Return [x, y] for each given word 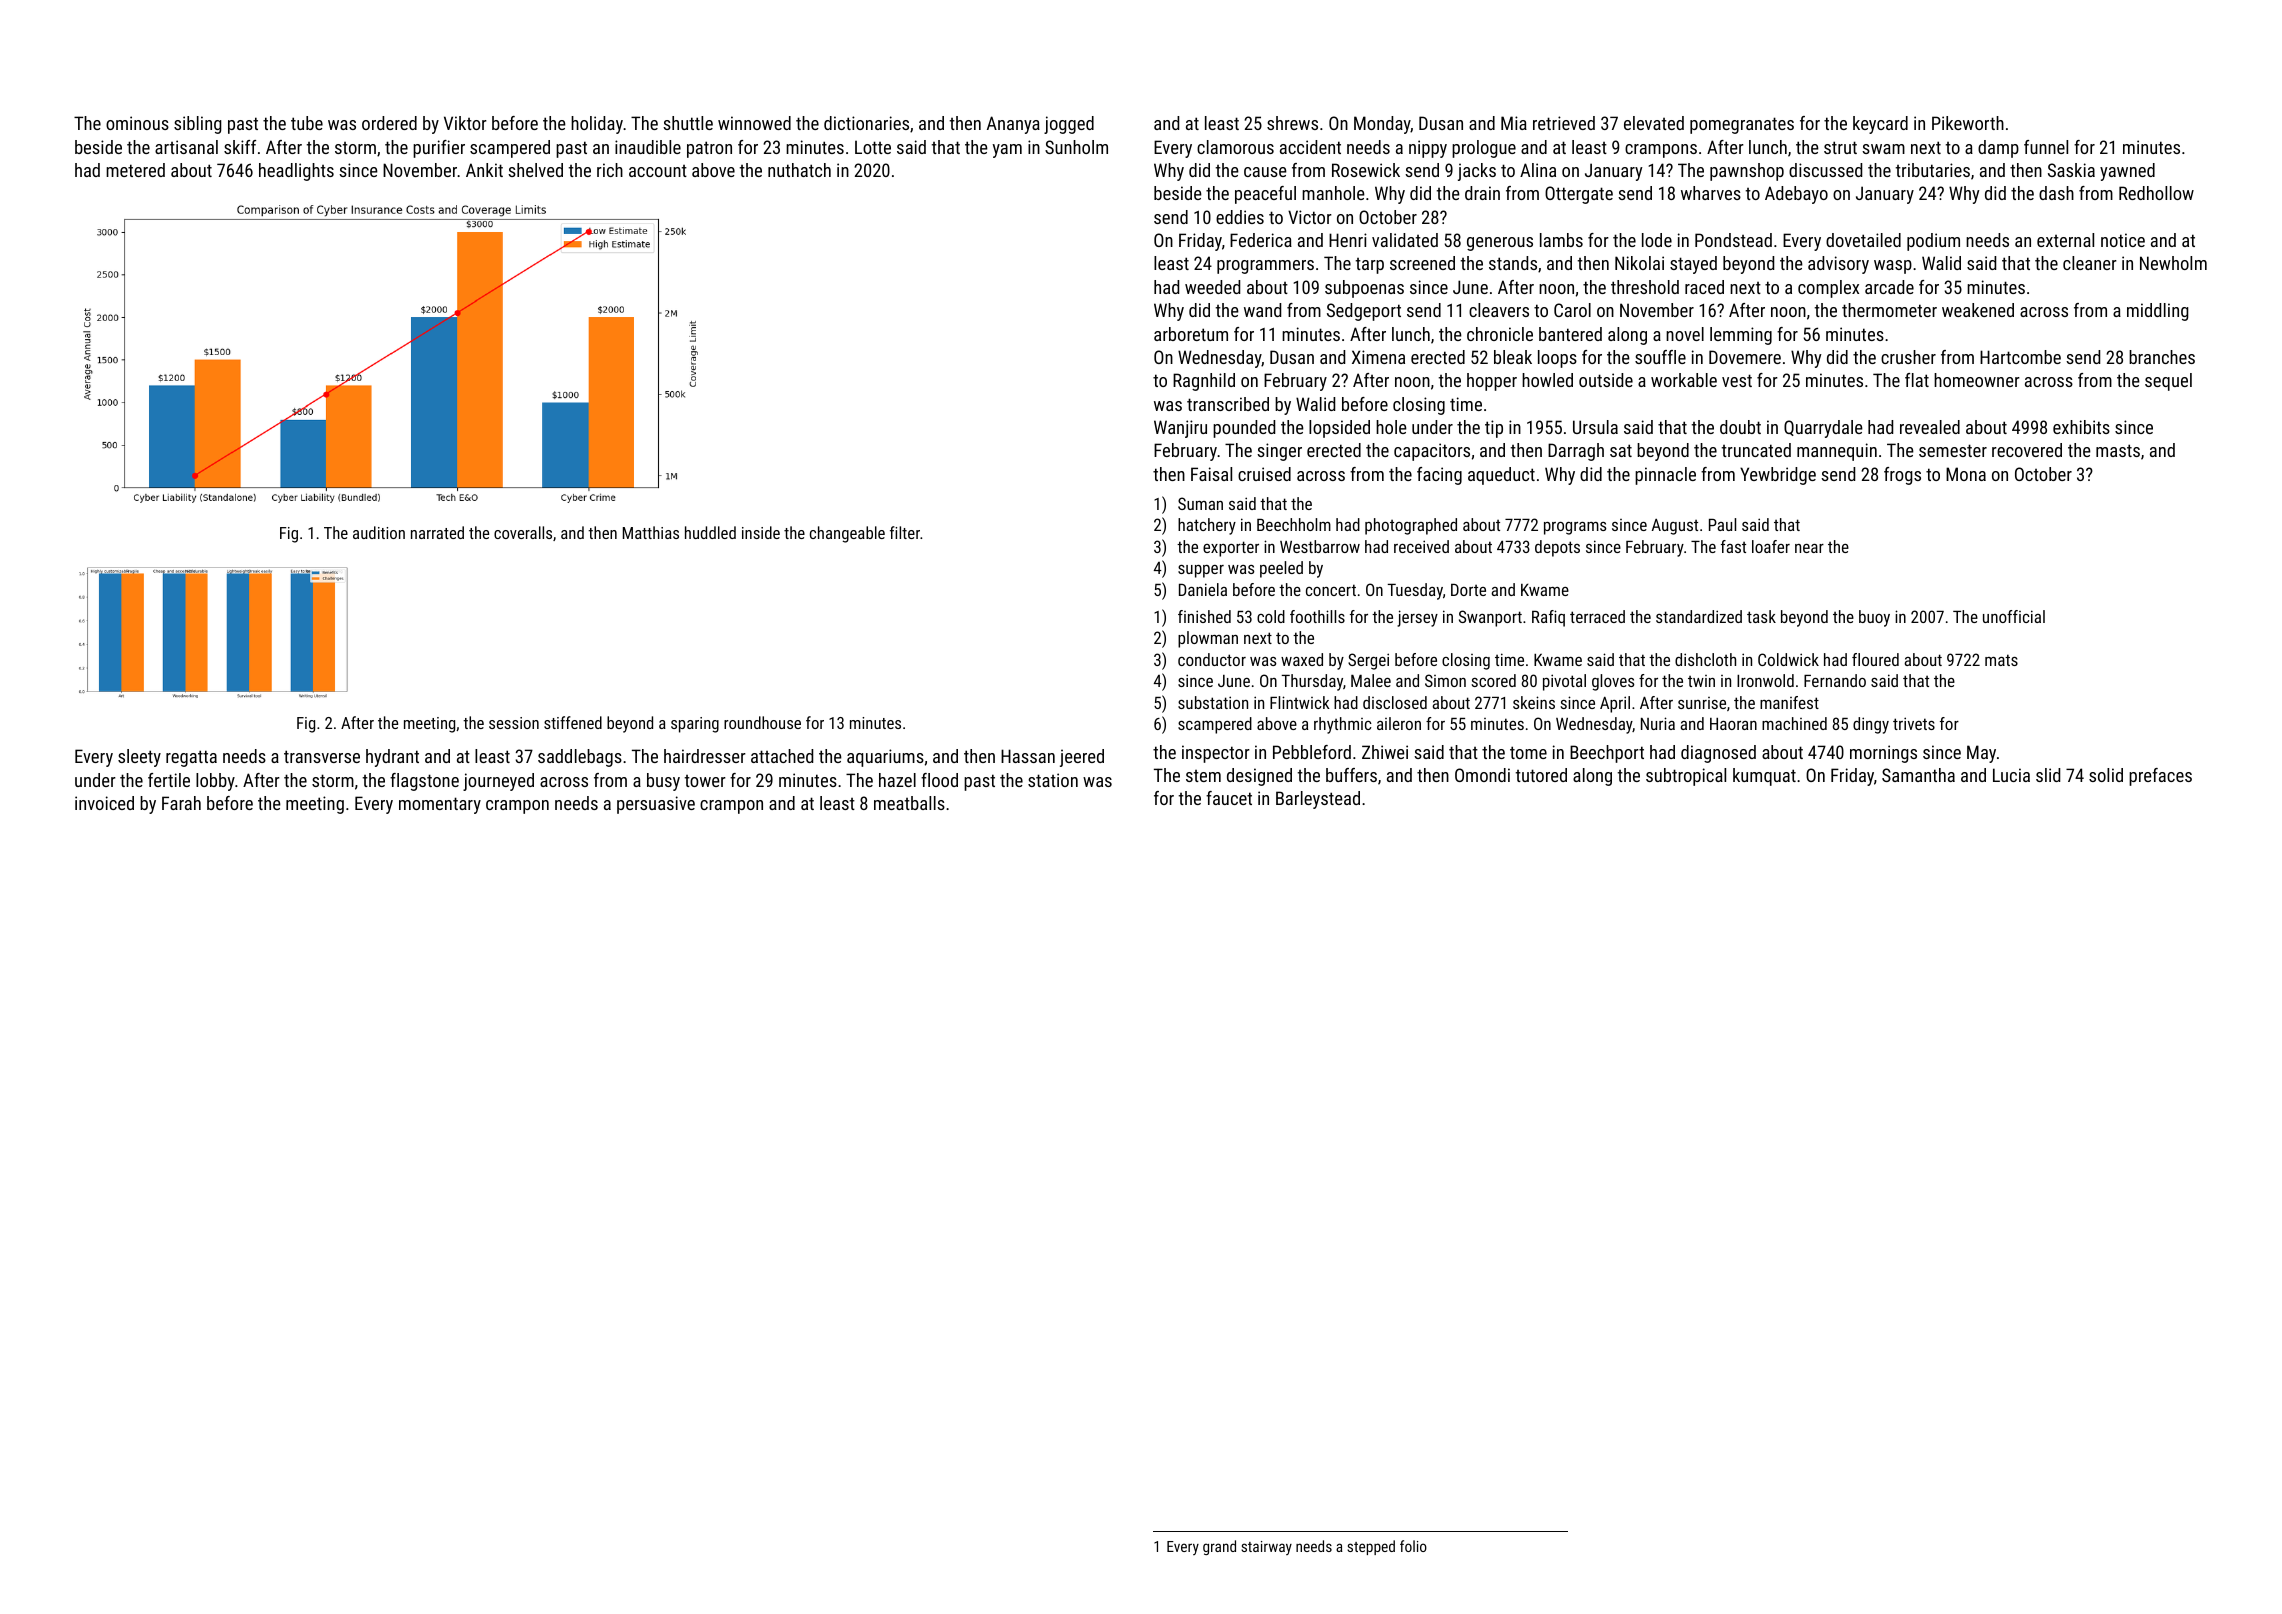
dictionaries [866, 123]
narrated [437, 532]
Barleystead [1318, 800]
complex [1828, 289]
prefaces [2160, 777]
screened [1422, 263]
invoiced [104, 803]
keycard [1880, 125]
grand [1219, 1547]
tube [307, 123]
